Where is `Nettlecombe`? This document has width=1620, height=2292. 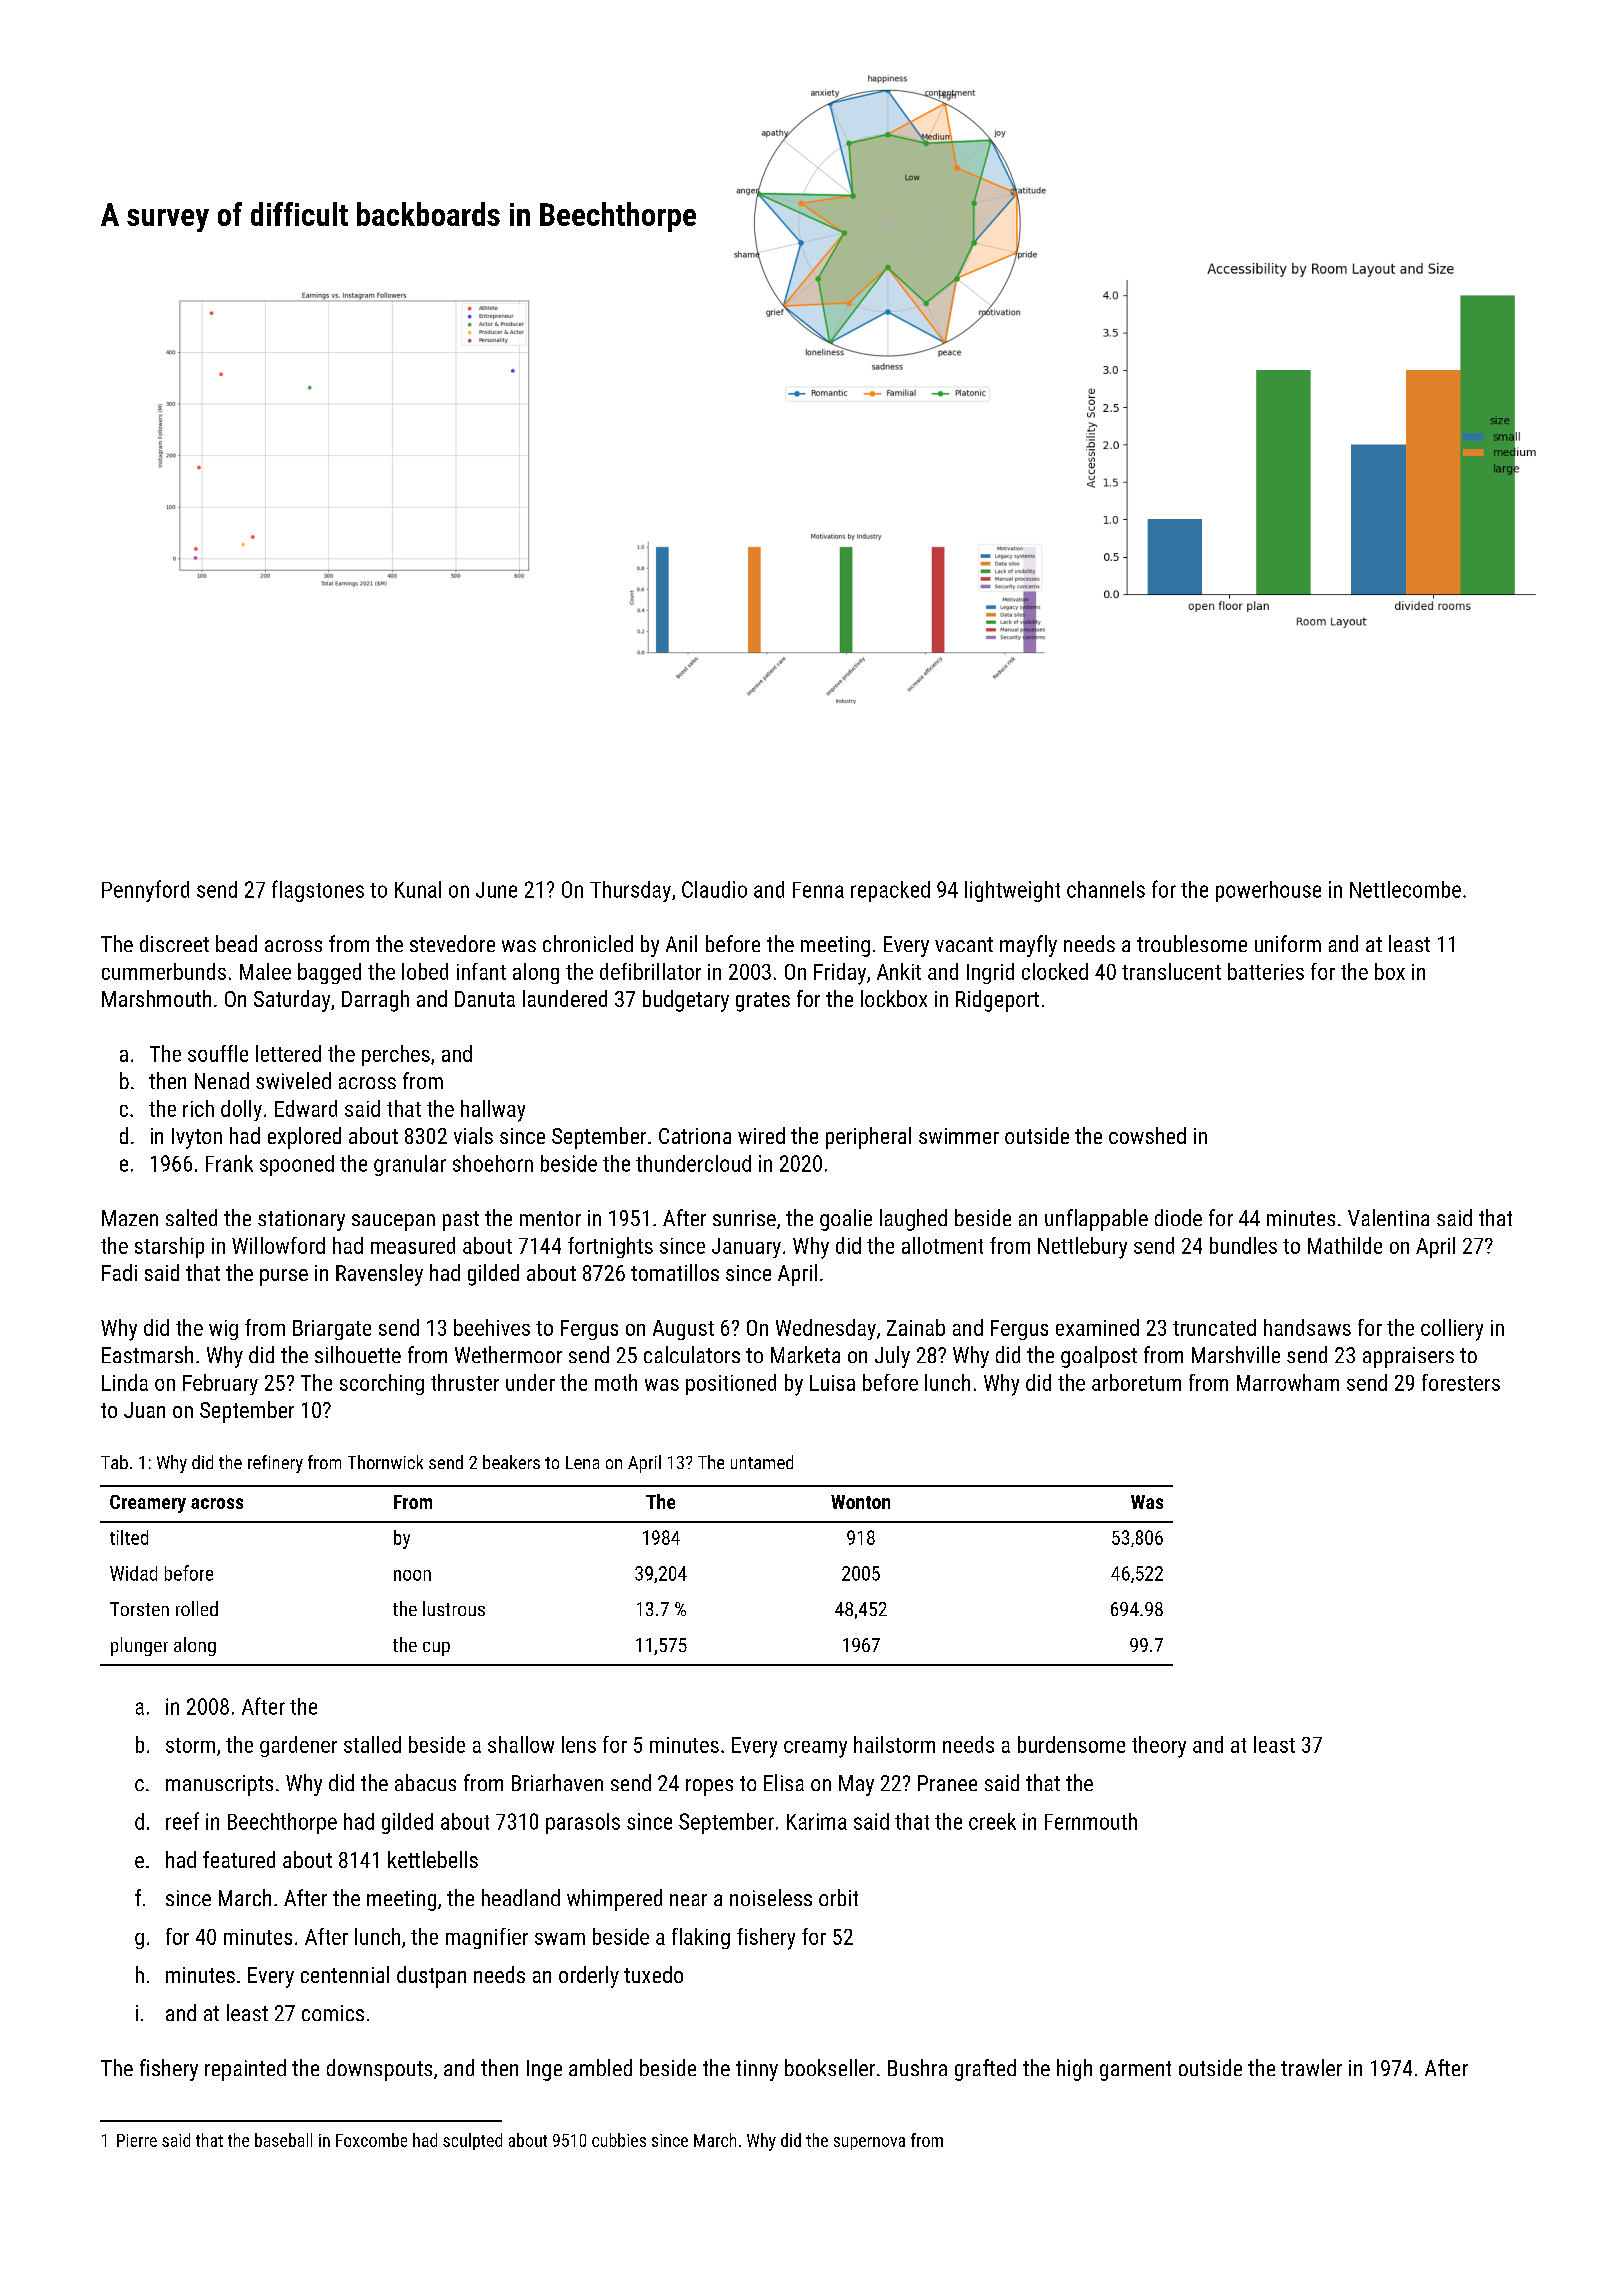
Nettlecombe is located at coordinates (1405, 889).
